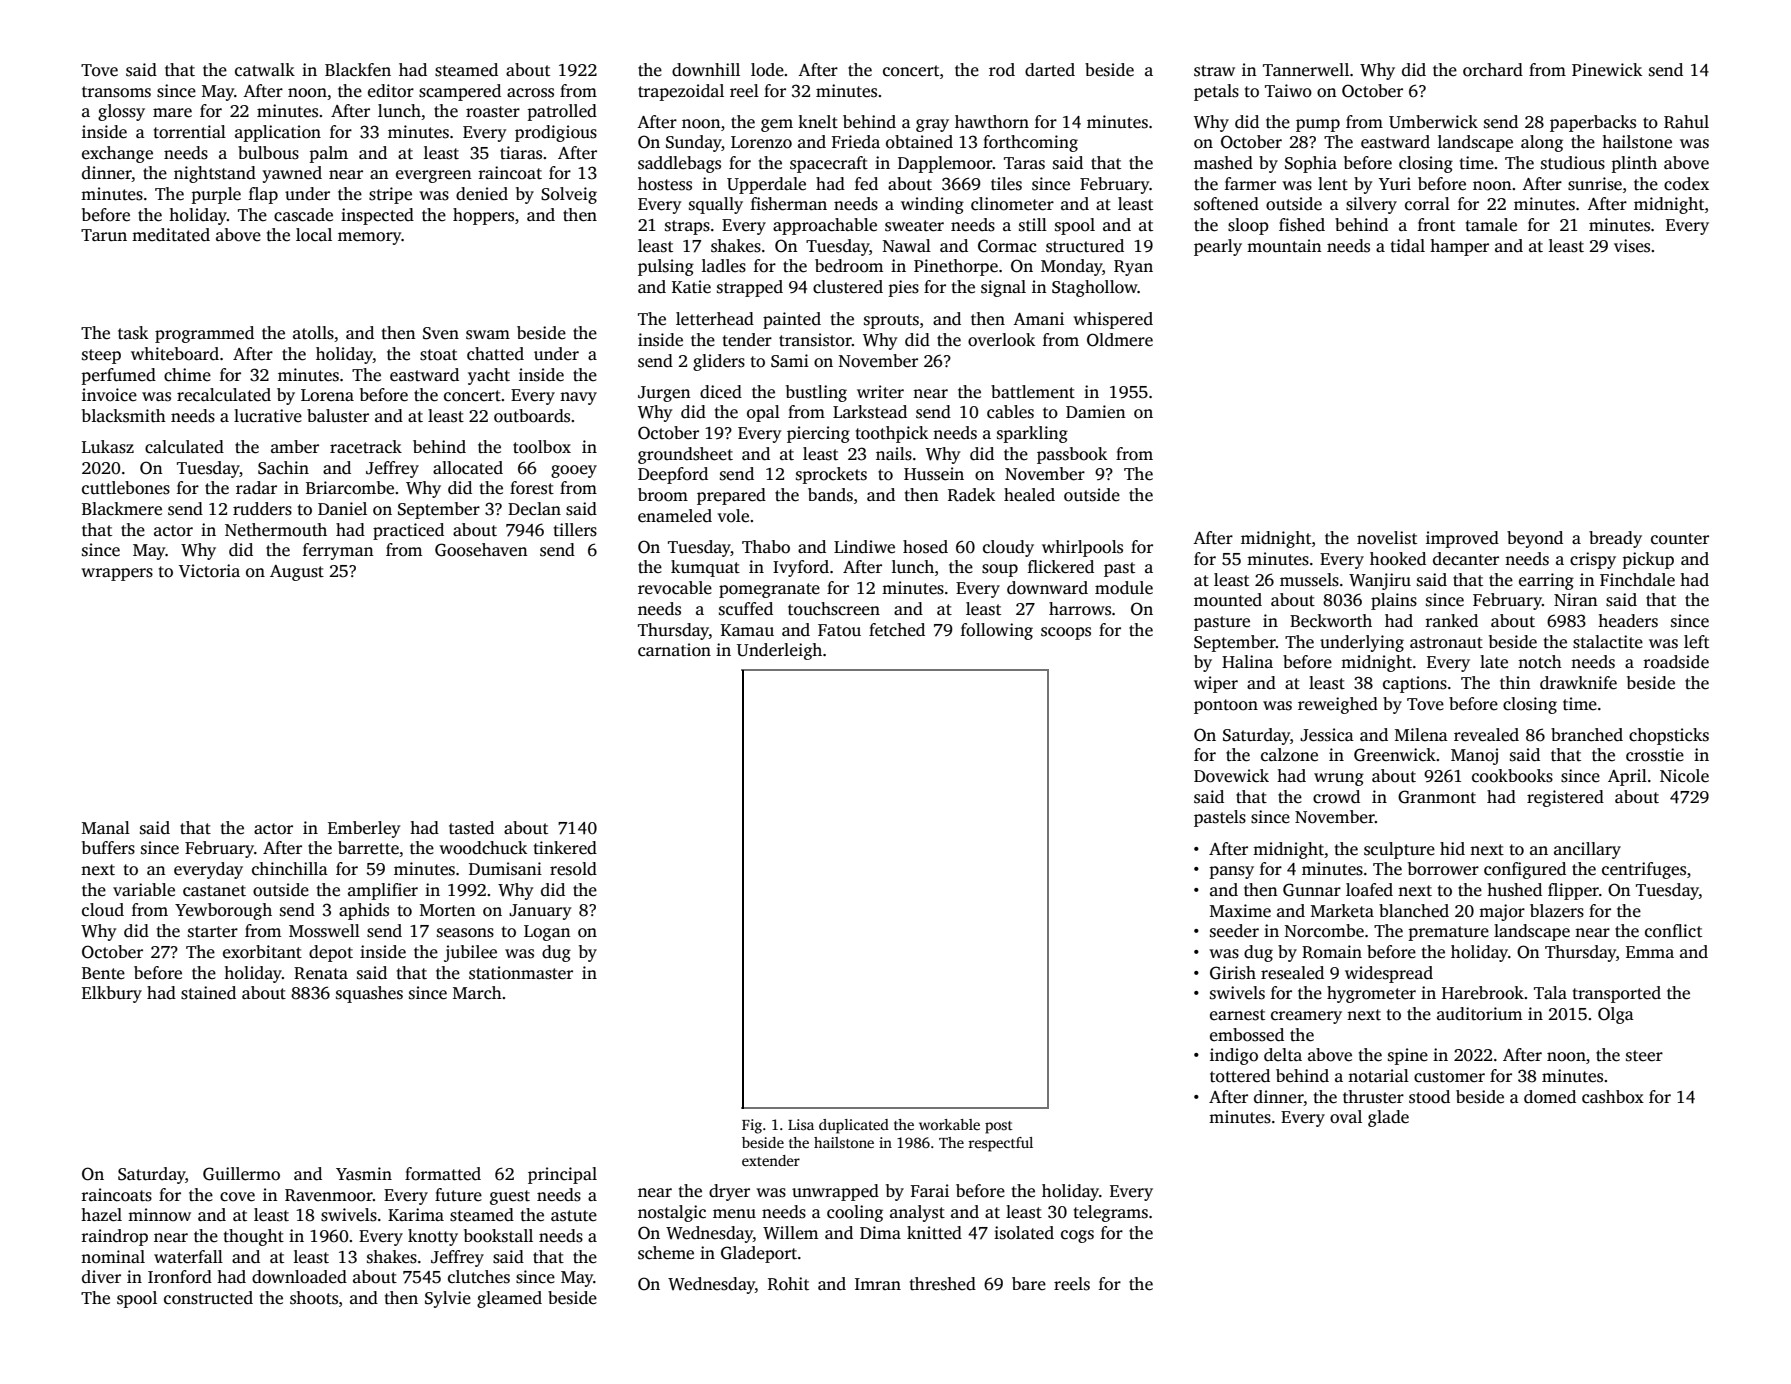  I want to click on chinchilla, so click(290, 869).
